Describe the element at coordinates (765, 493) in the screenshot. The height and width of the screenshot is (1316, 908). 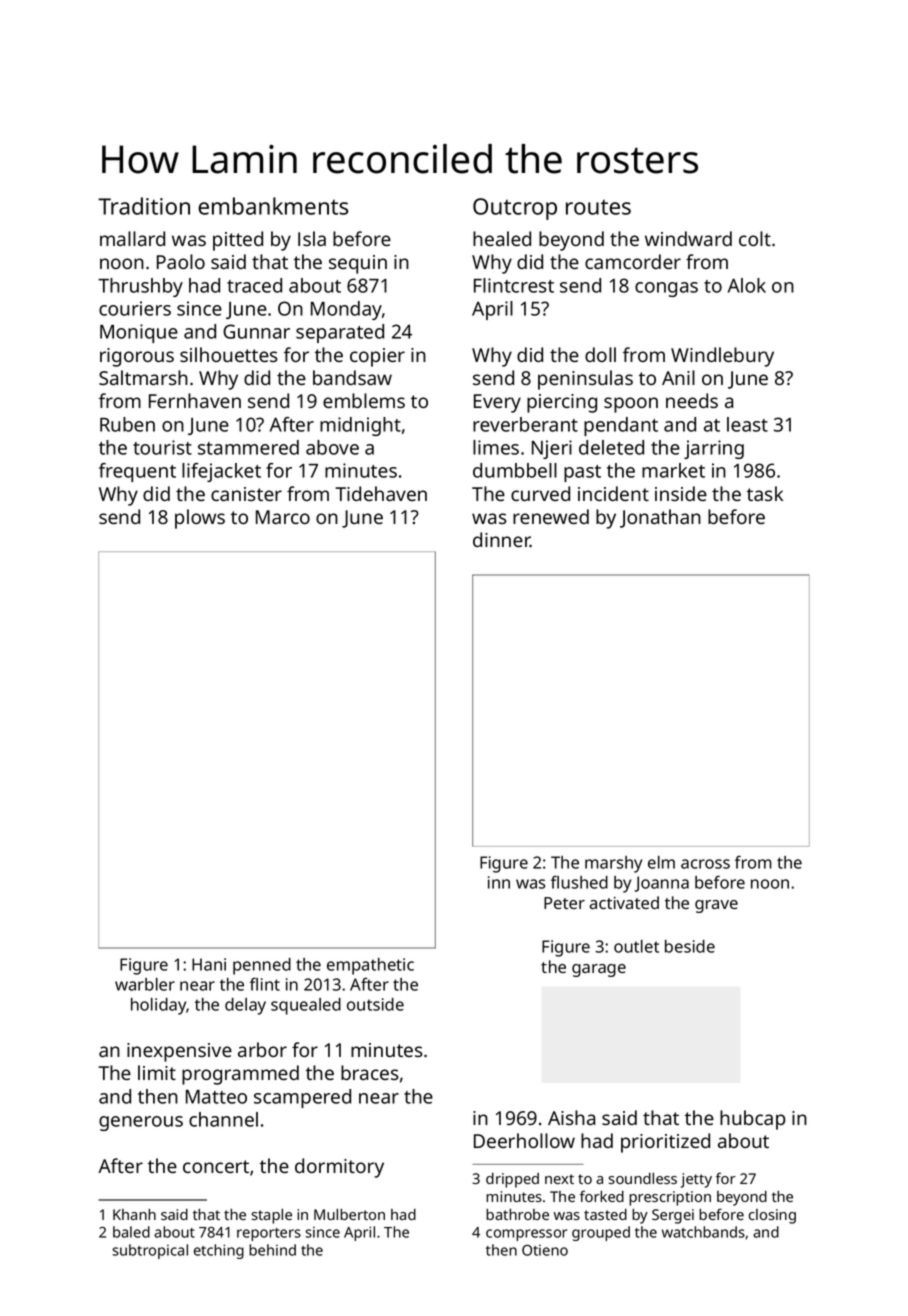
I see `task` at that location.
